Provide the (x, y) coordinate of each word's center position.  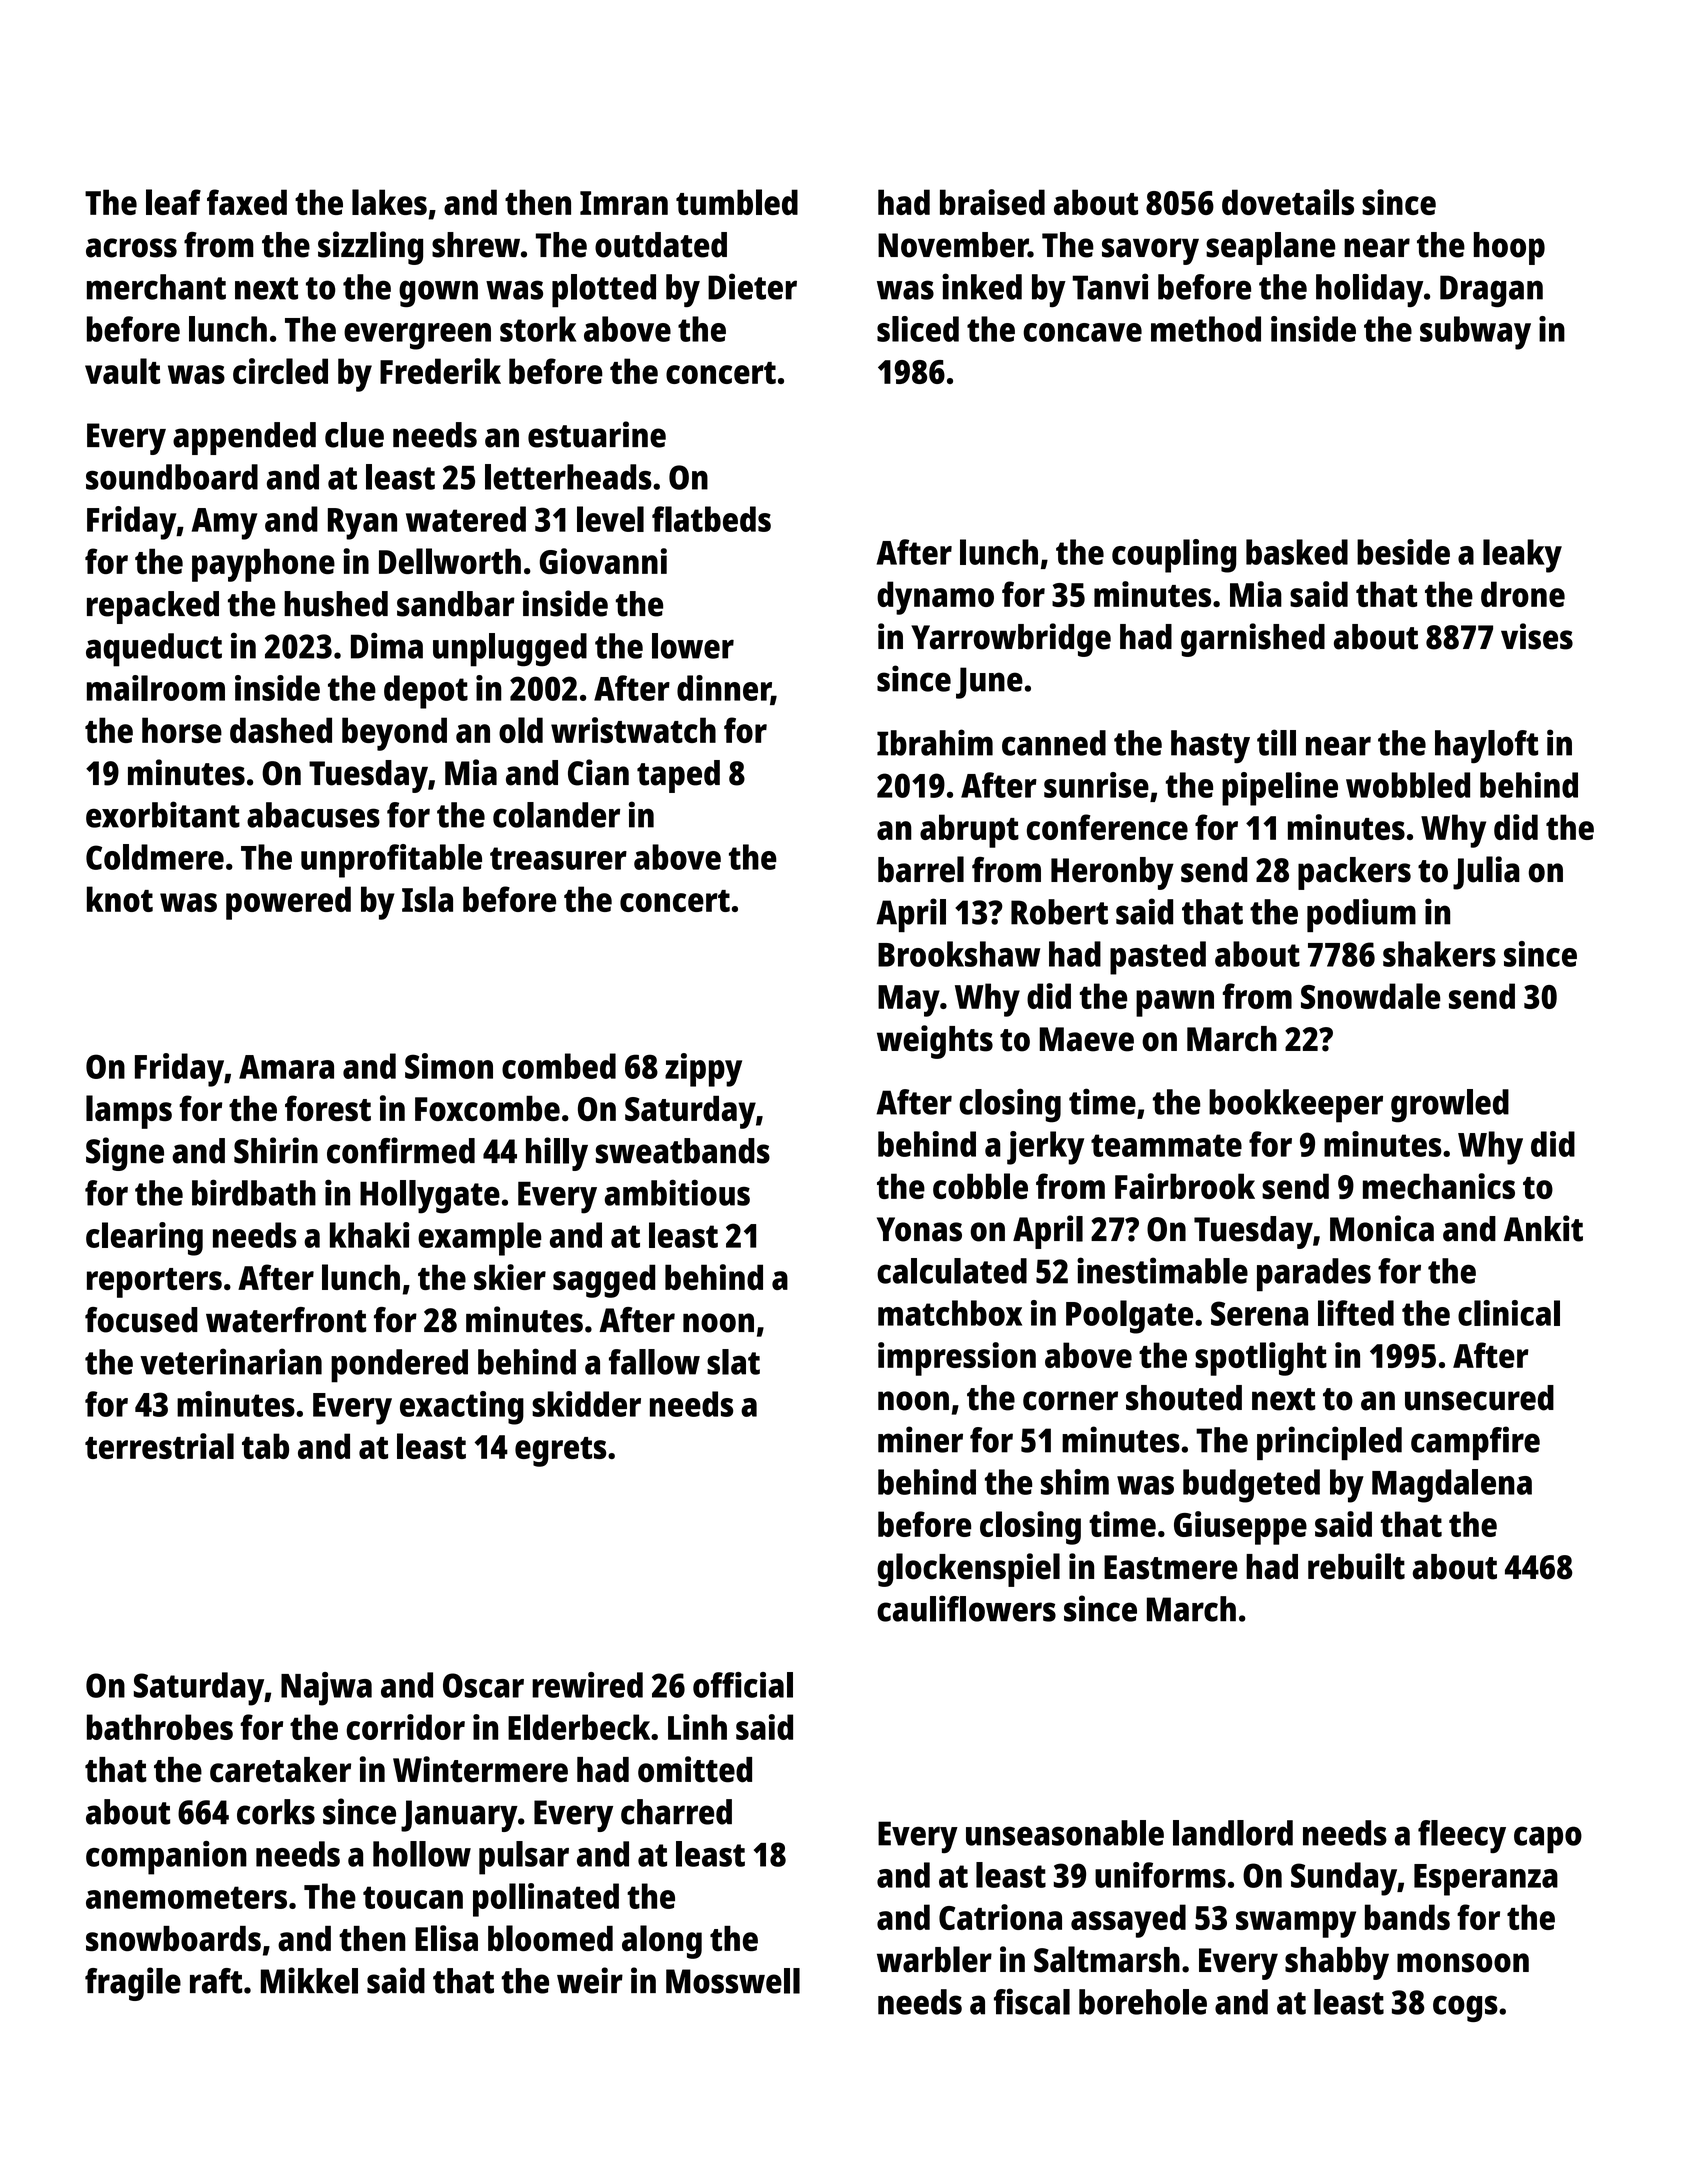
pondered (399, 1366)
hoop (1509, 248)
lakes (389, 202)
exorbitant (163, 814)
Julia (1486, 873)
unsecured (1479, 1398)
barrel (921, 869)
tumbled (737, 202)
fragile (133, 1984)
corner (1070, 1401)
